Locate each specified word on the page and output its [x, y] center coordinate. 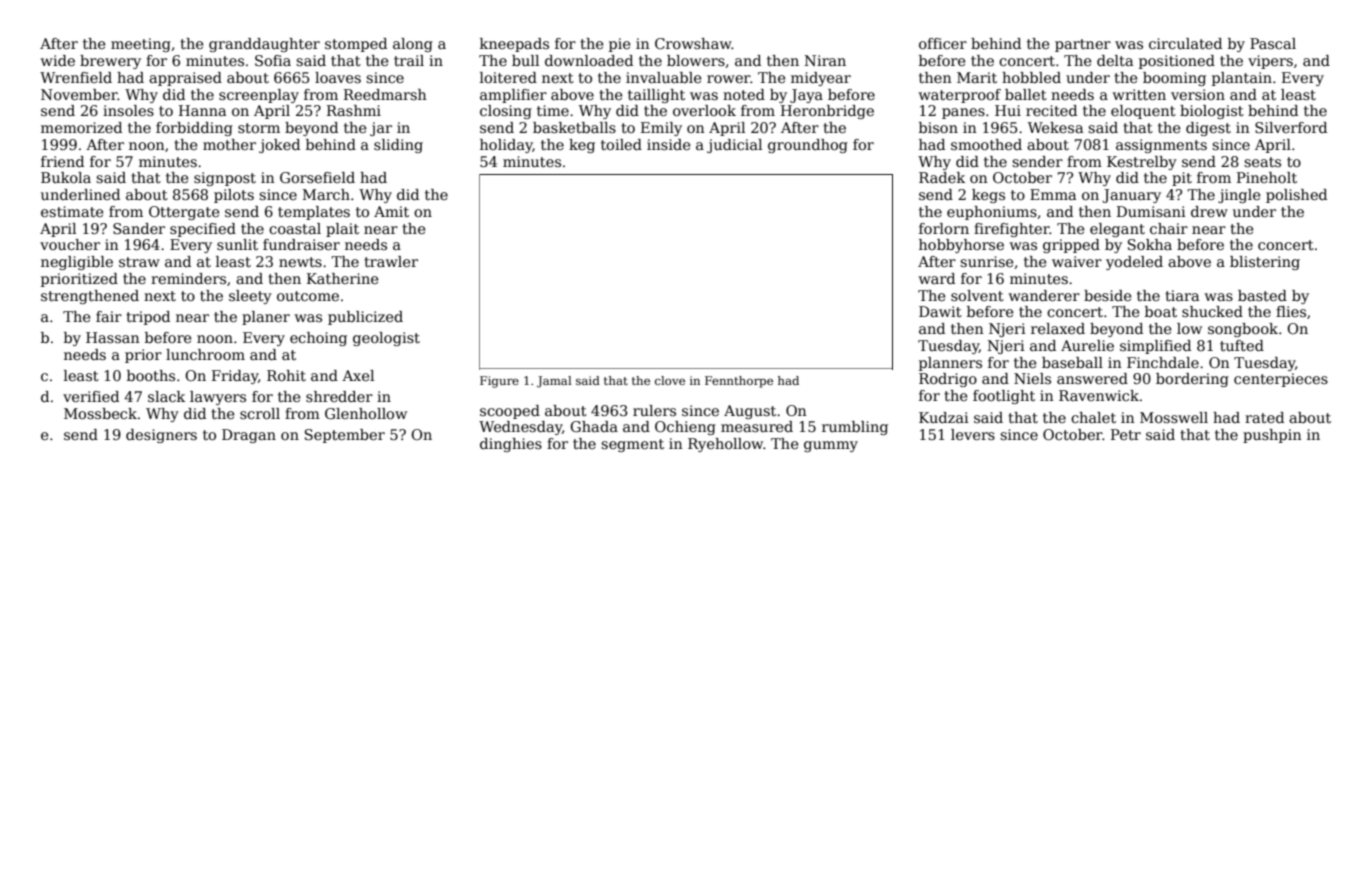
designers [161, 436]
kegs [988, 196]
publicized [365, 318]
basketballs [574, 127]
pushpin [1272, 436]
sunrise [986, 261]
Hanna [202, 110]
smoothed [986, 144]
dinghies [511, 445]
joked [279, 146]
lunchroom [205, 354]
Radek [942, 177]
